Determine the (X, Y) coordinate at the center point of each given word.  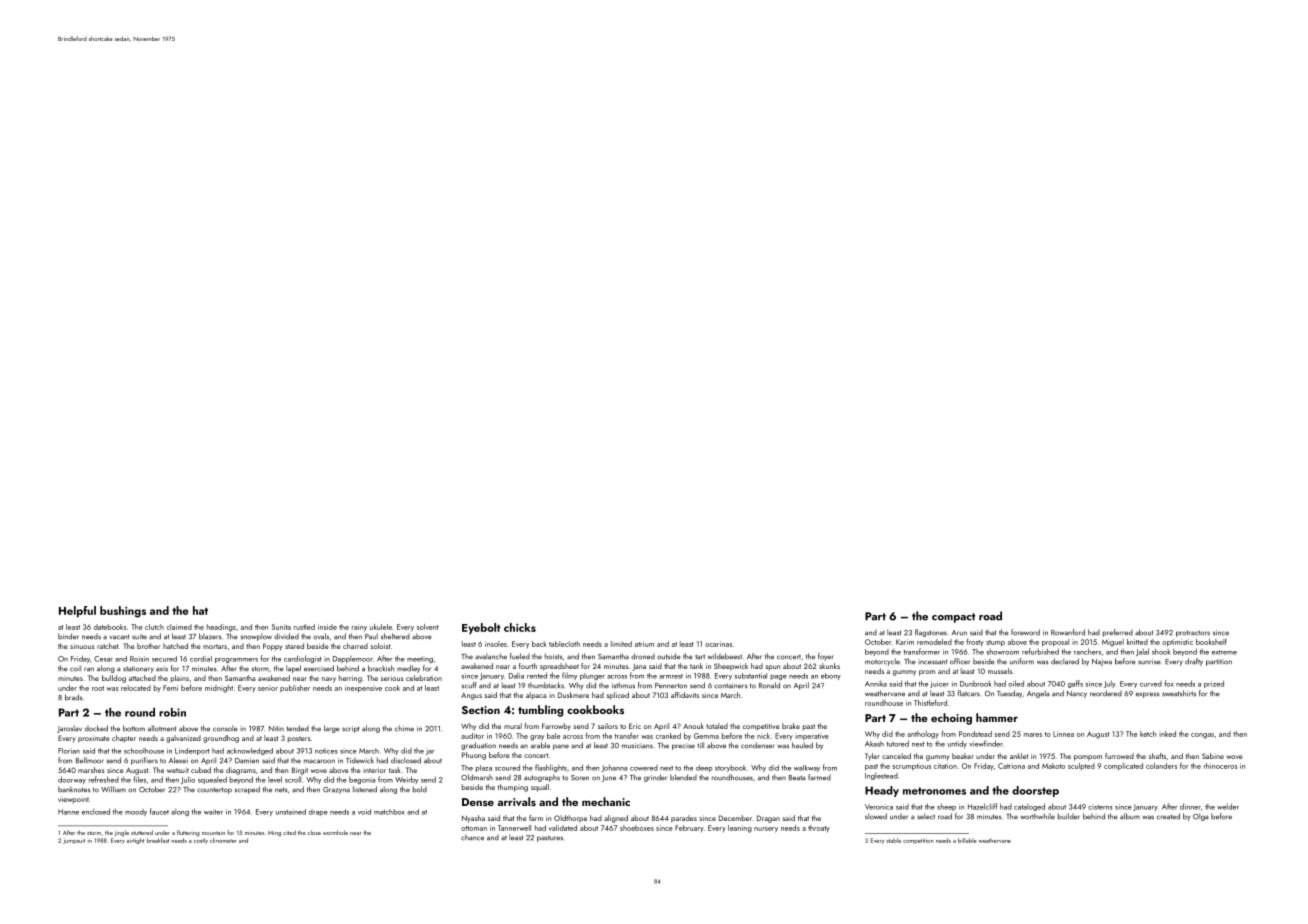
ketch (1148, 734)
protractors (1193, 633)
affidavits (685, 695)
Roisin (139, 659)
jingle (122, 833)
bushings (123, 612)
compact (953, 618)
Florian (69, 751)
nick (763, 736)
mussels (1000, 671)
